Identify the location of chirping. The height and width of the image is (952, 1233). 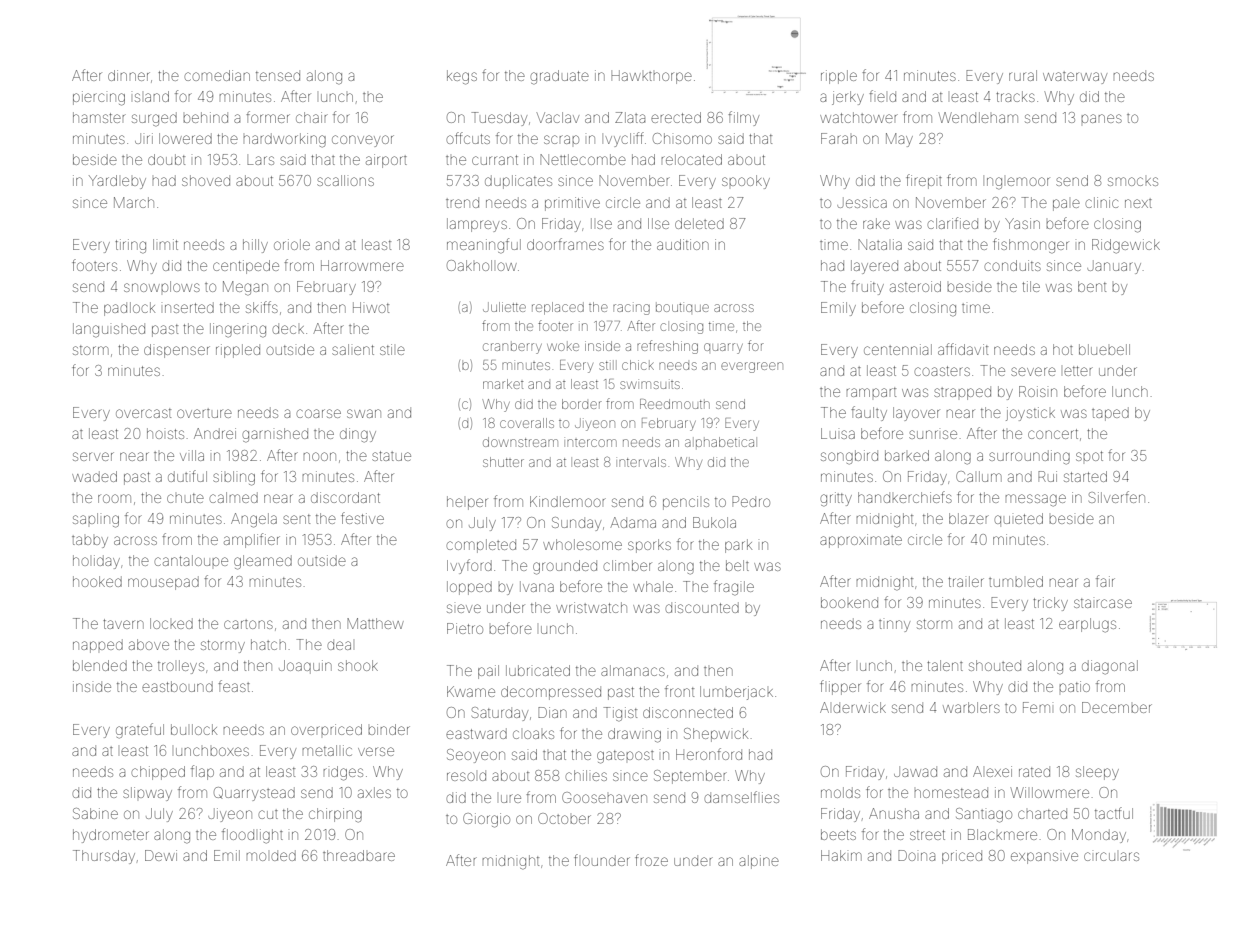
(335, 815).
